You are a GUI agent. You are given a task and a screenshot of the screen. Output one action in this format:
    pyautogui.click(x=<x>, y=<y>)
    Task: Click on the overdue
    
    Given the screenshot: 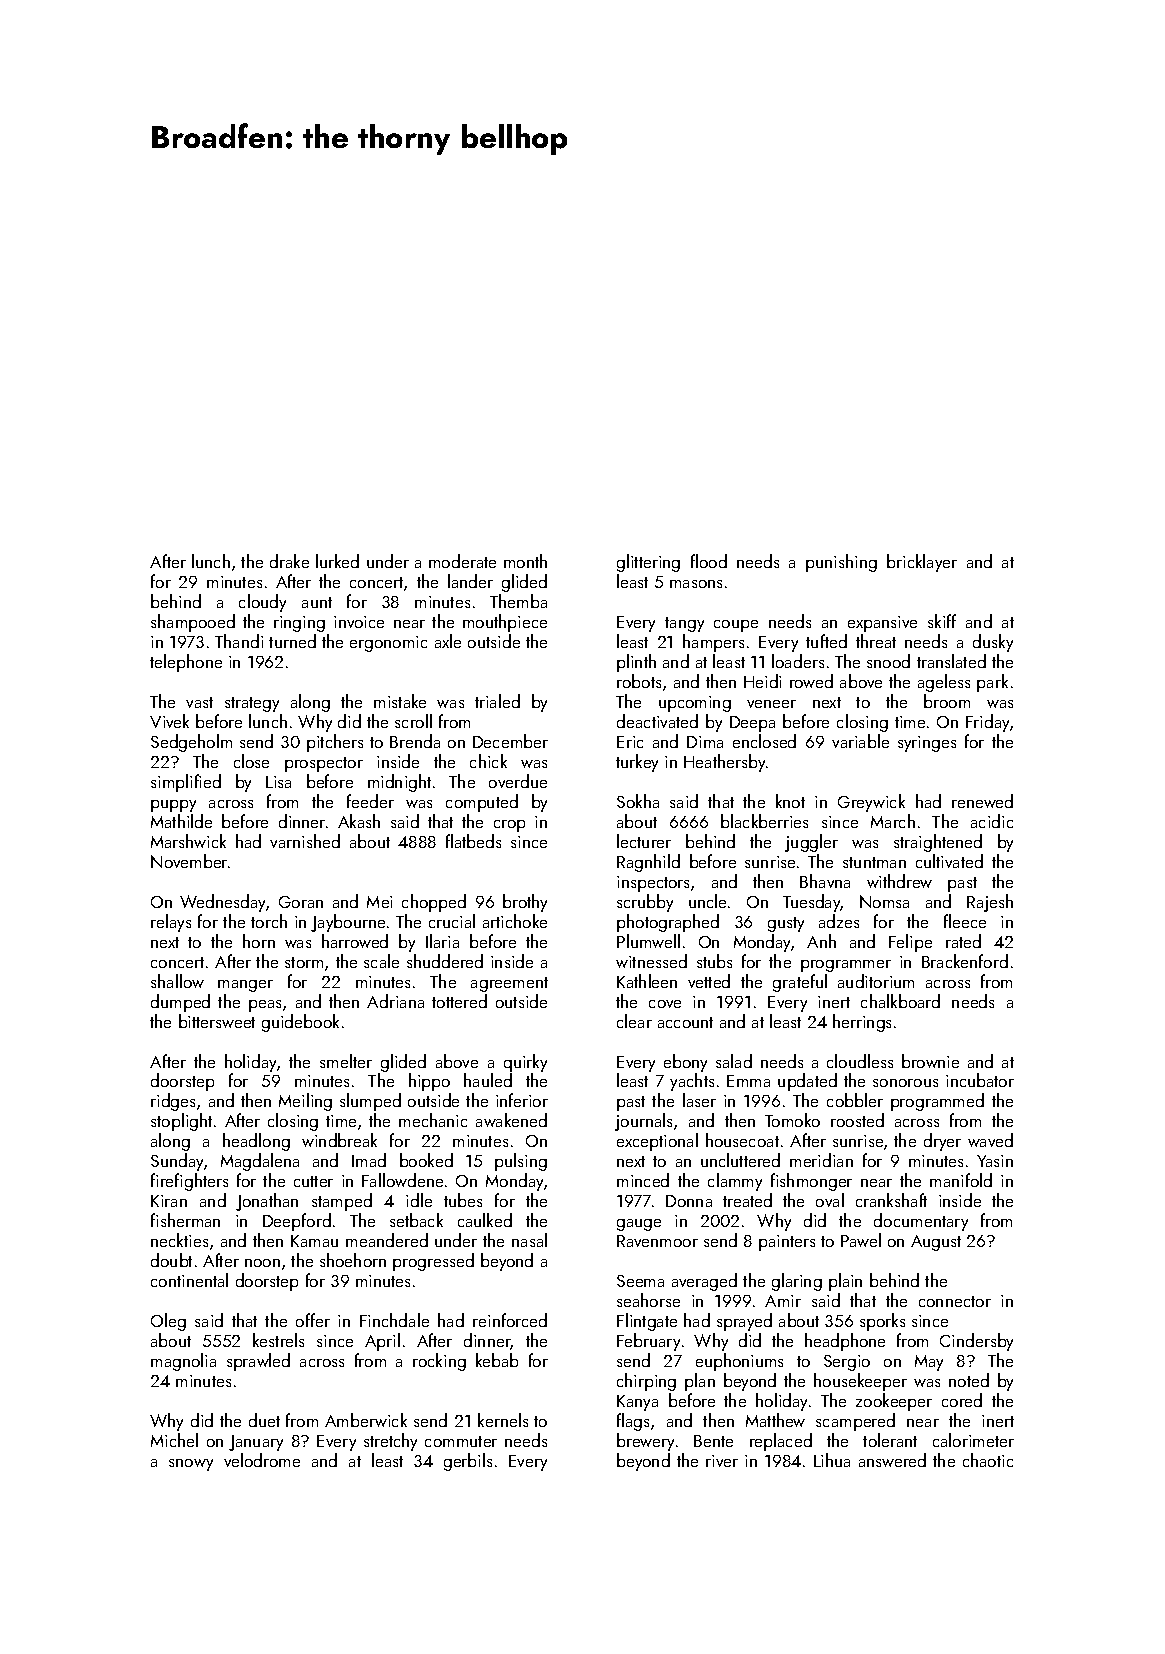 What is the action you would take?
    pyautogui.click(x=518, y=781)
